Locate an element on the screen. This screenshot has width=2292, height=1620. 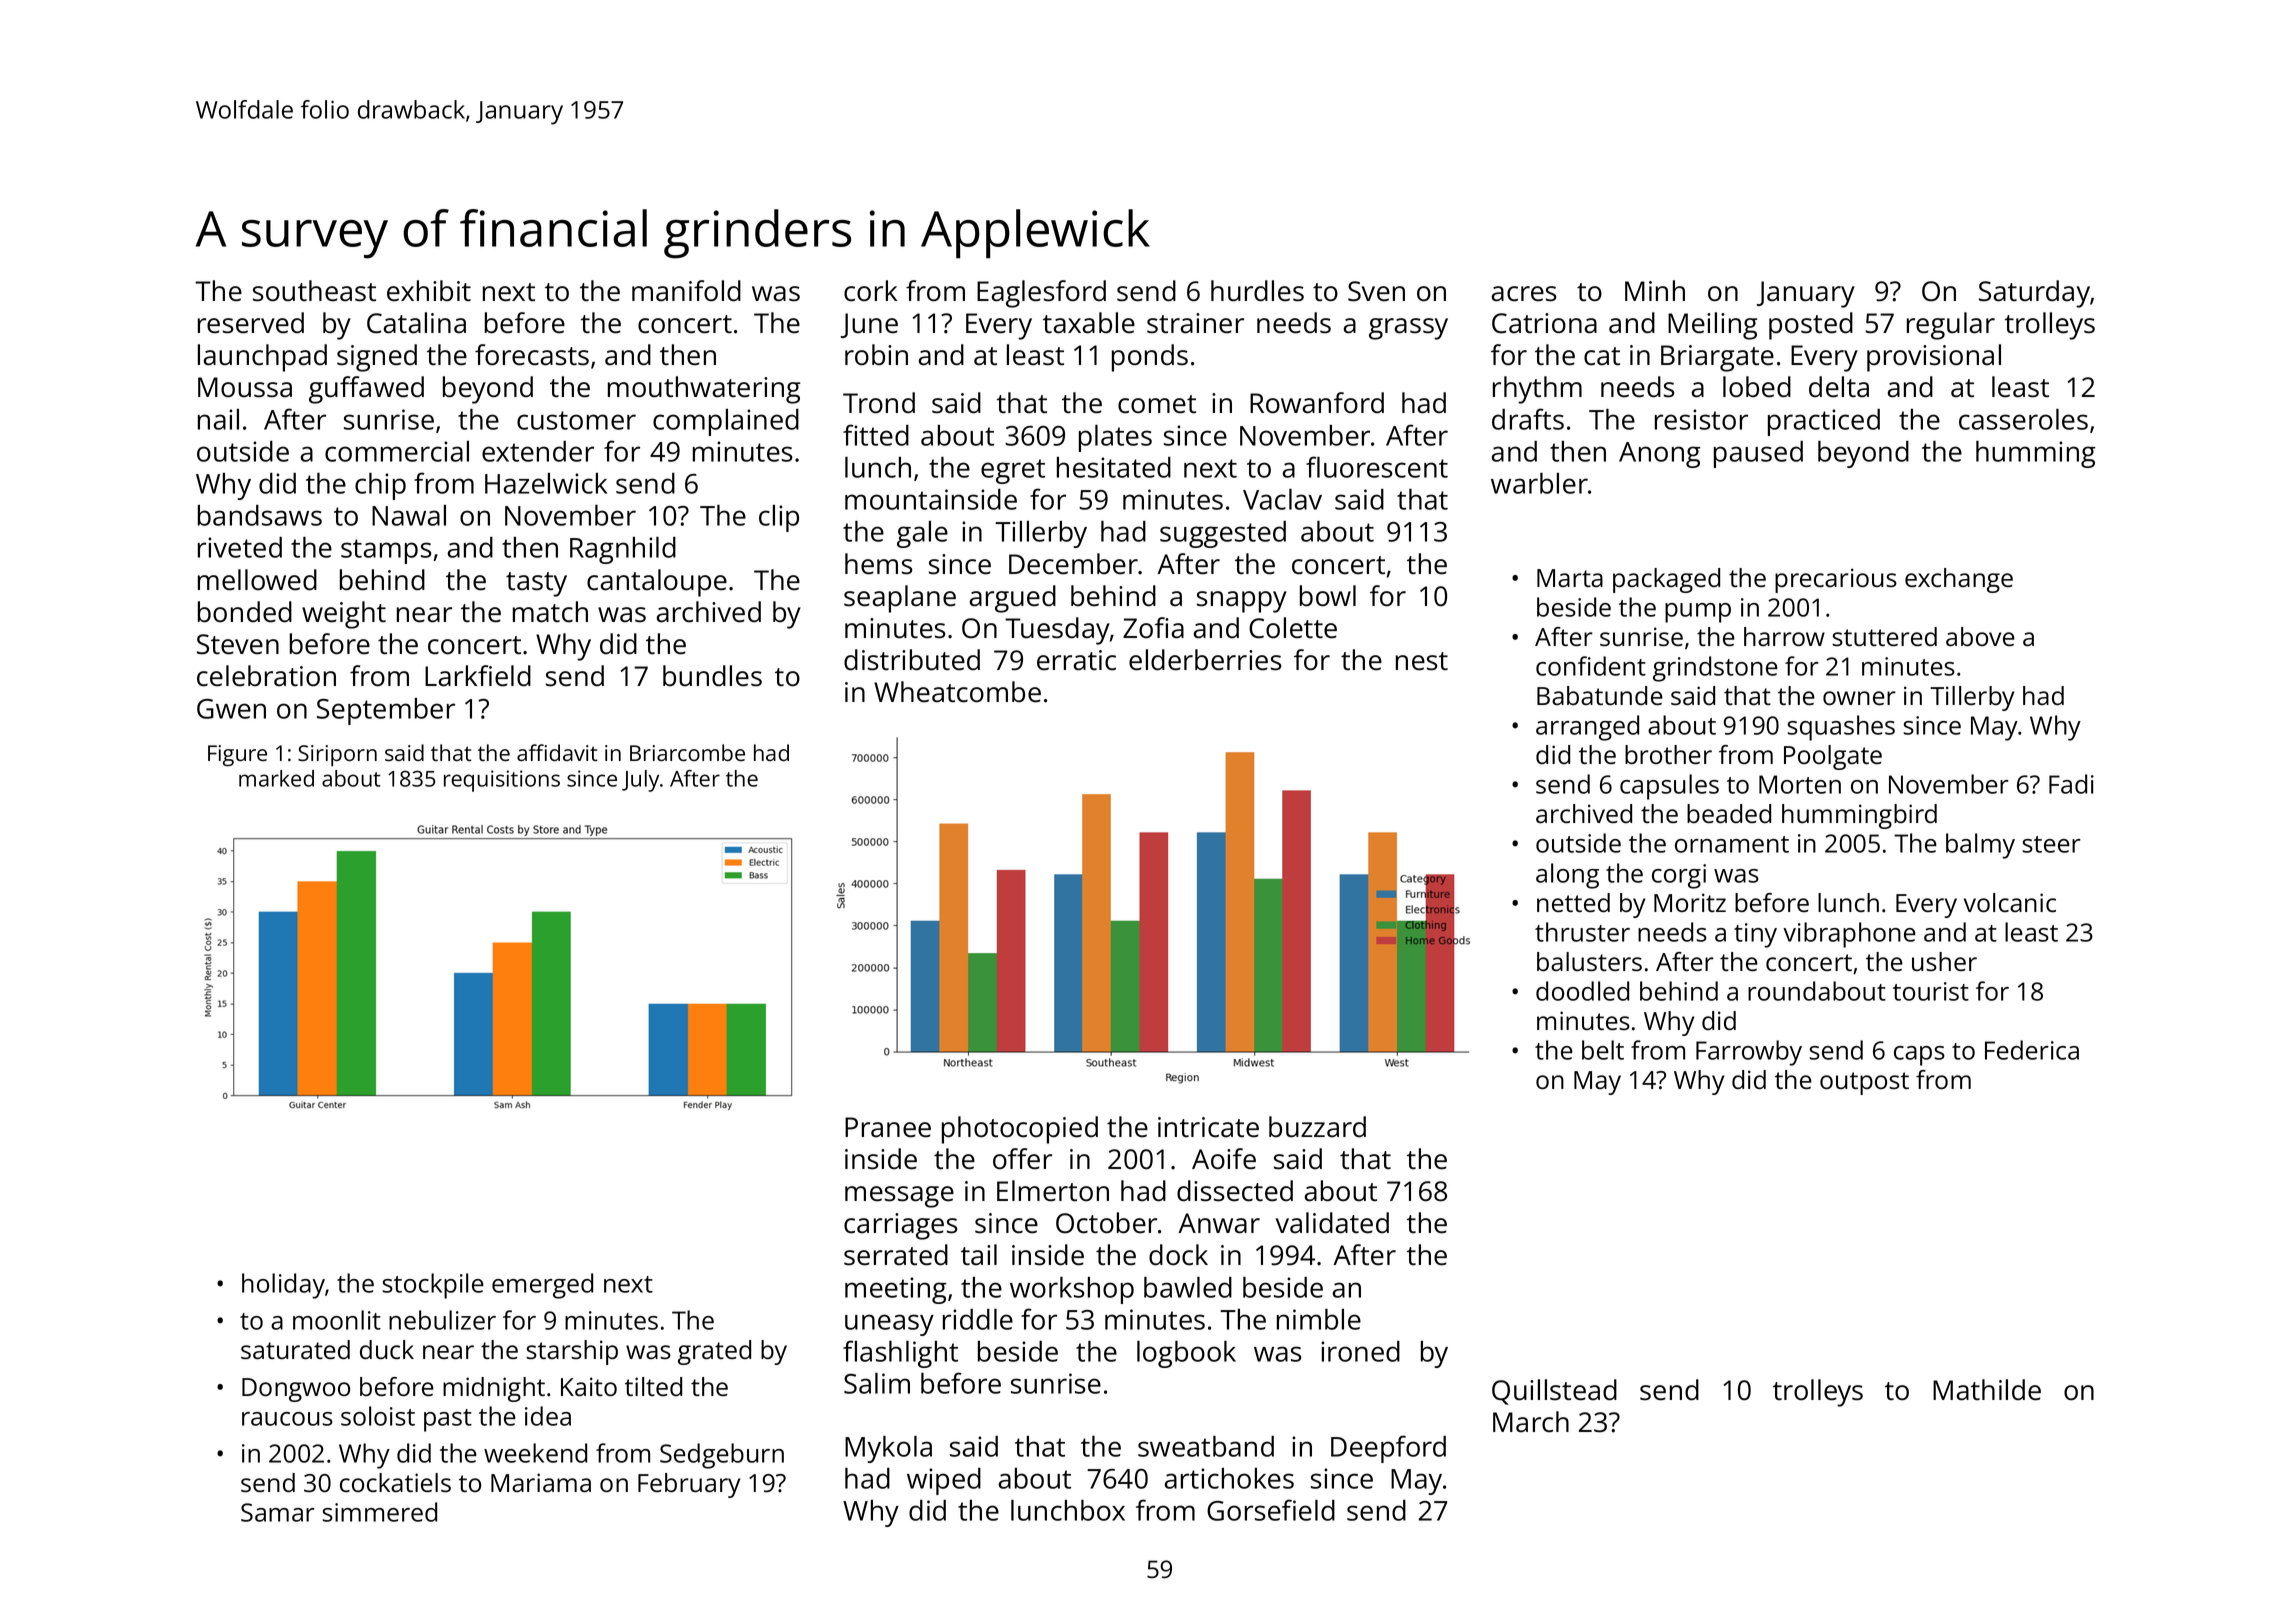
photocopied is located at coordinates (1020, 1130).
